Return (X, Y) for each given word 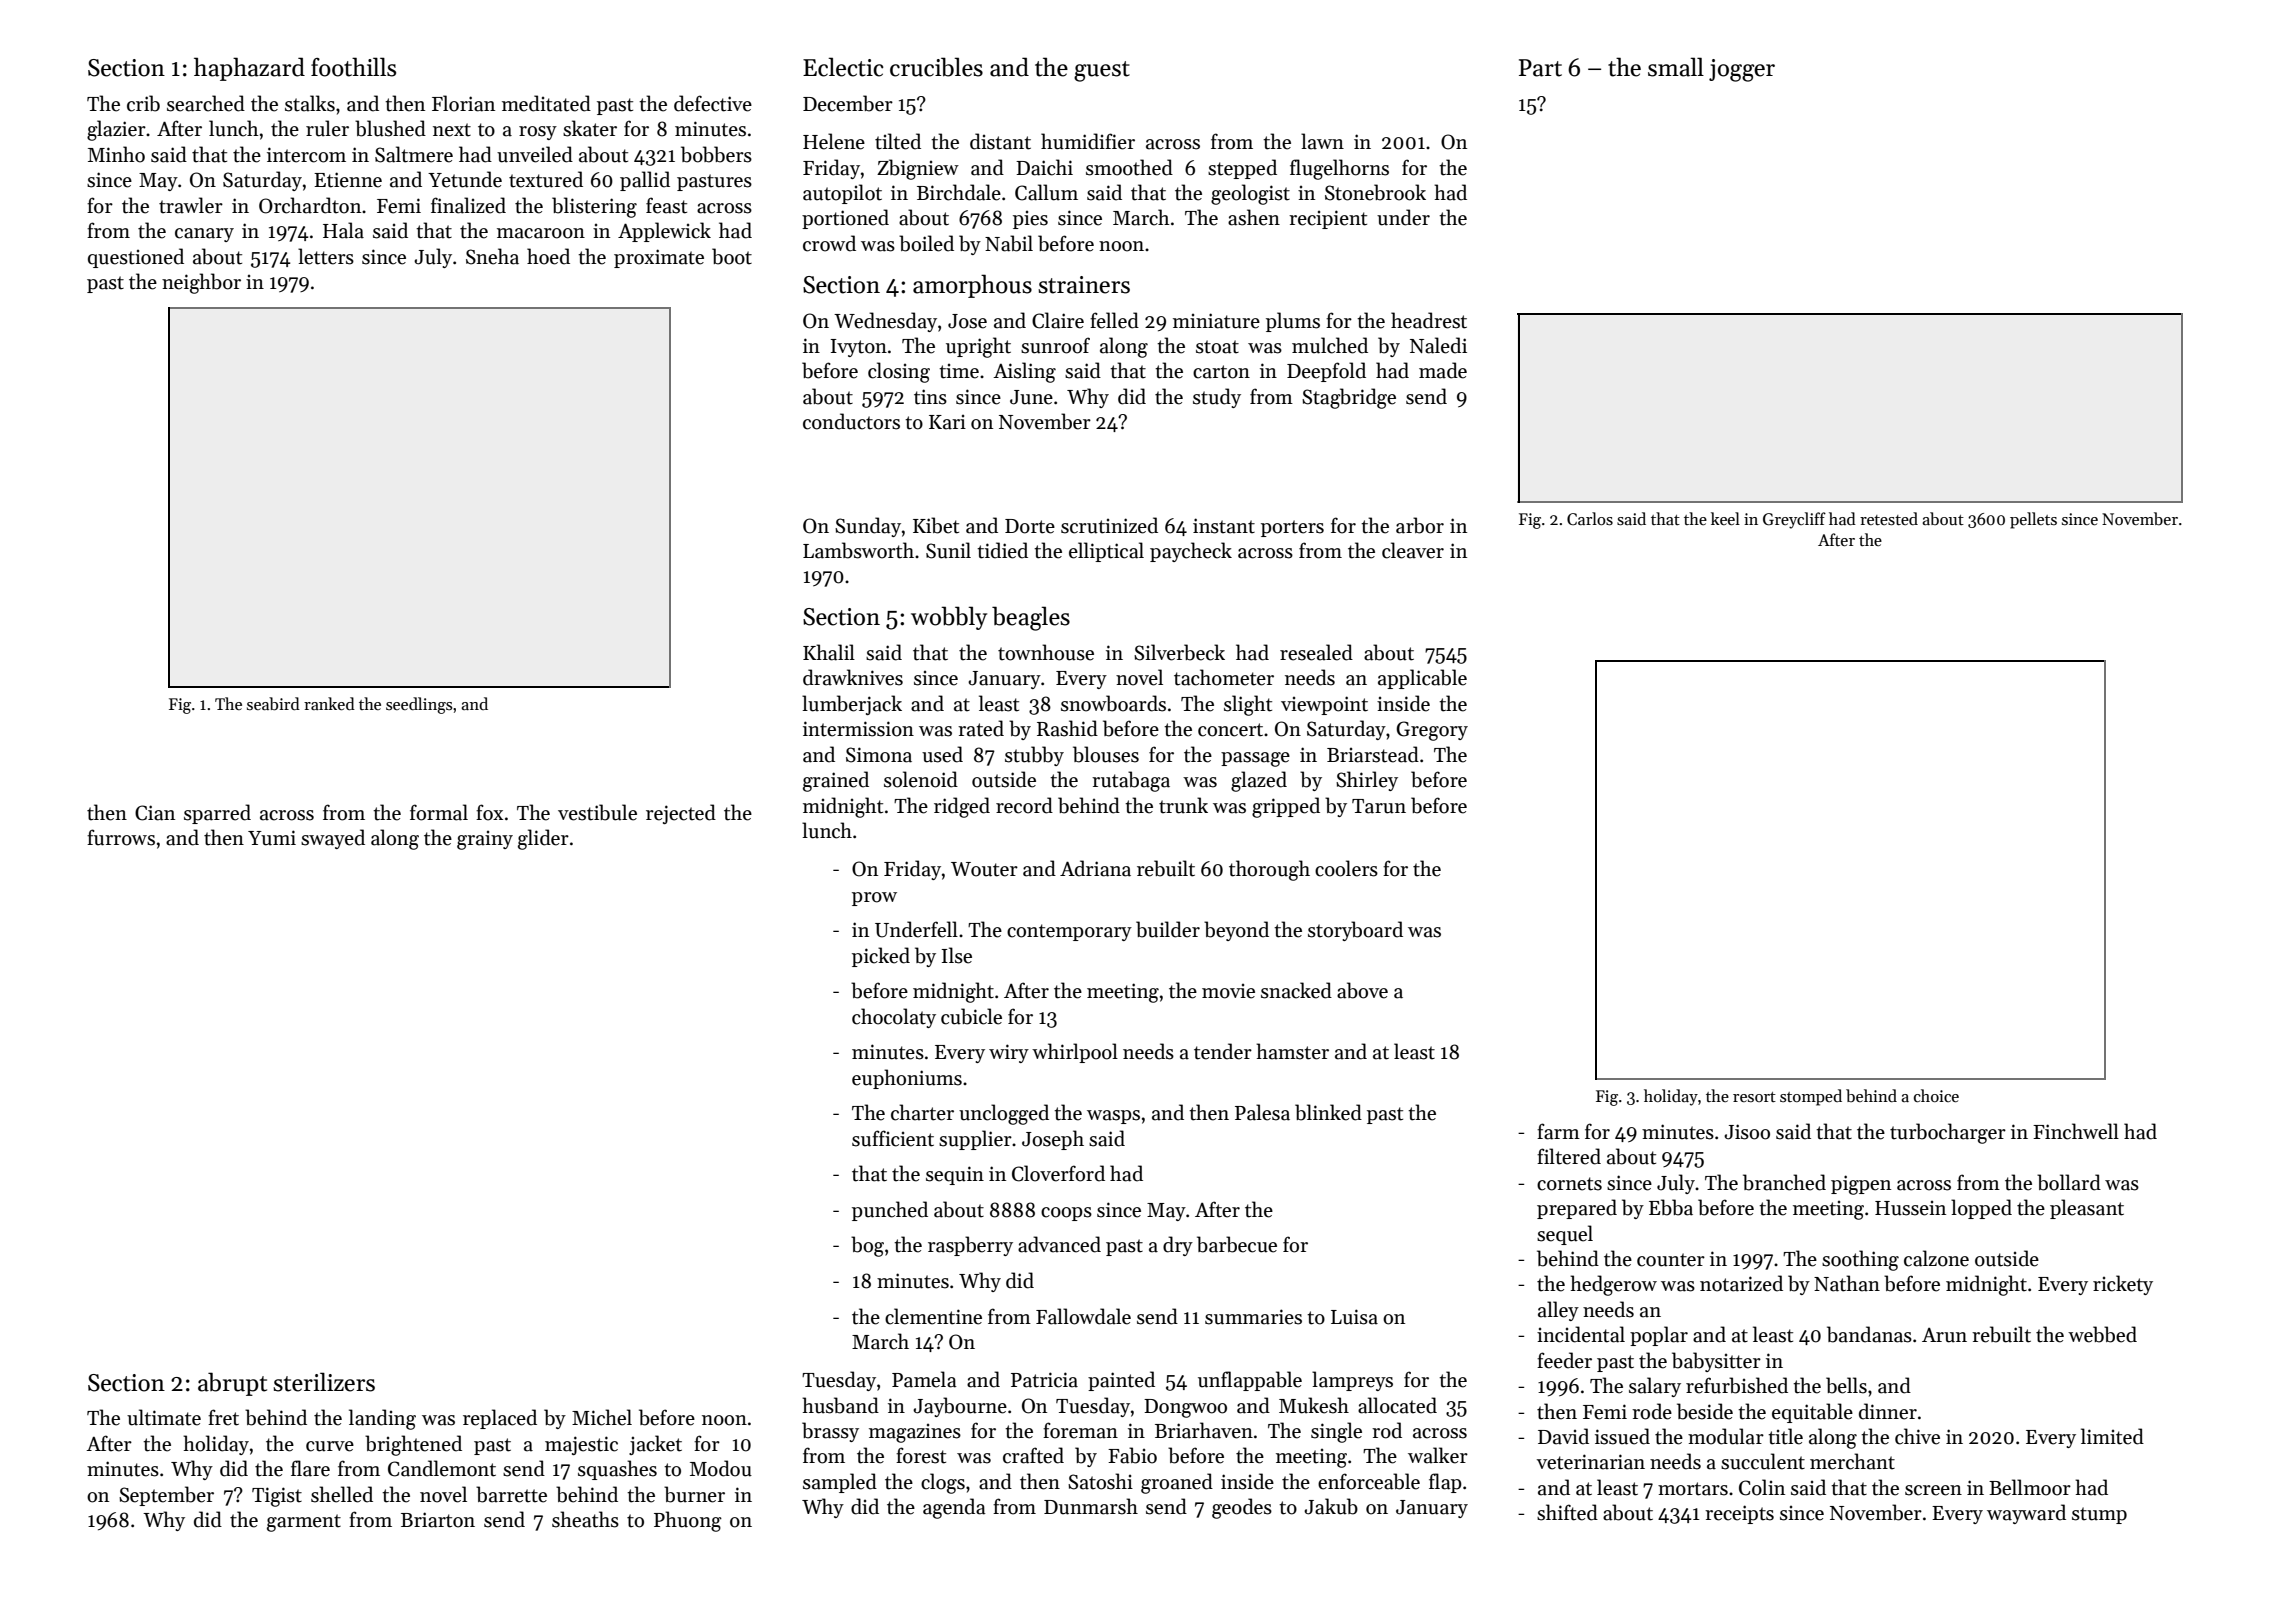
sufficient (893, 1138)
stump (2099, 1515)
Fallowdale (1083, 1316)
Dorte (1030, 526)
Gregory (1432, 731)
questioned (136, 258)
